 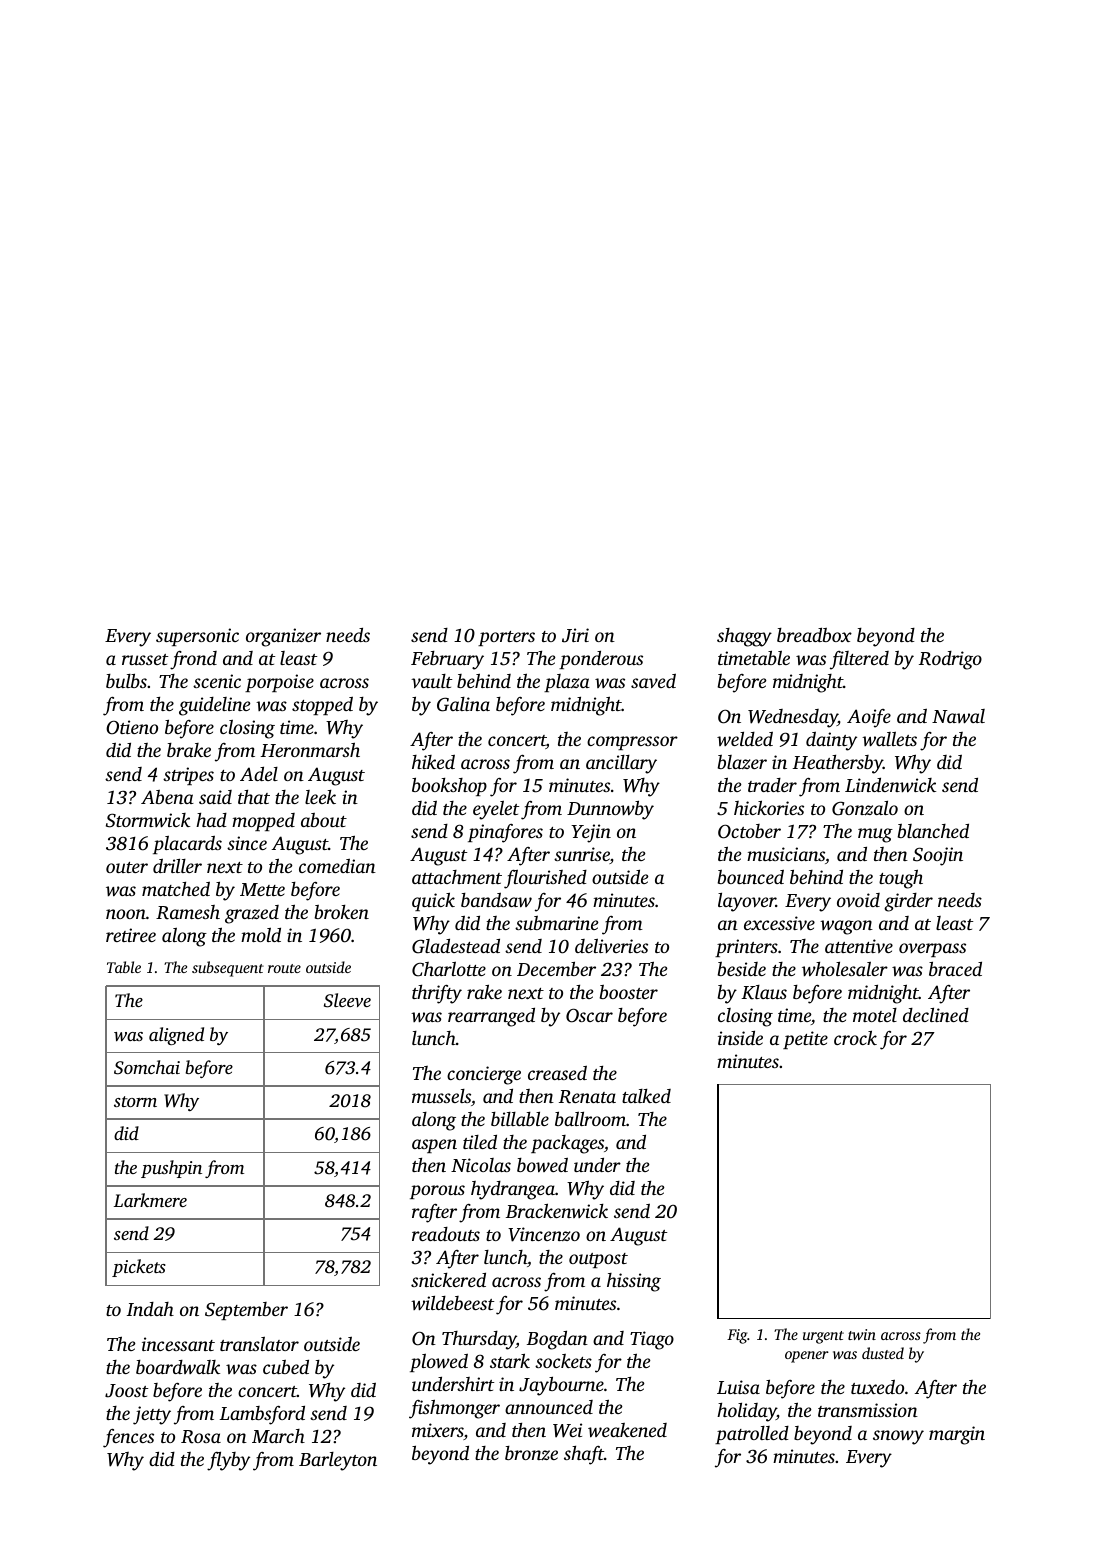 I want to click on February, so click(x=447, y=660).
